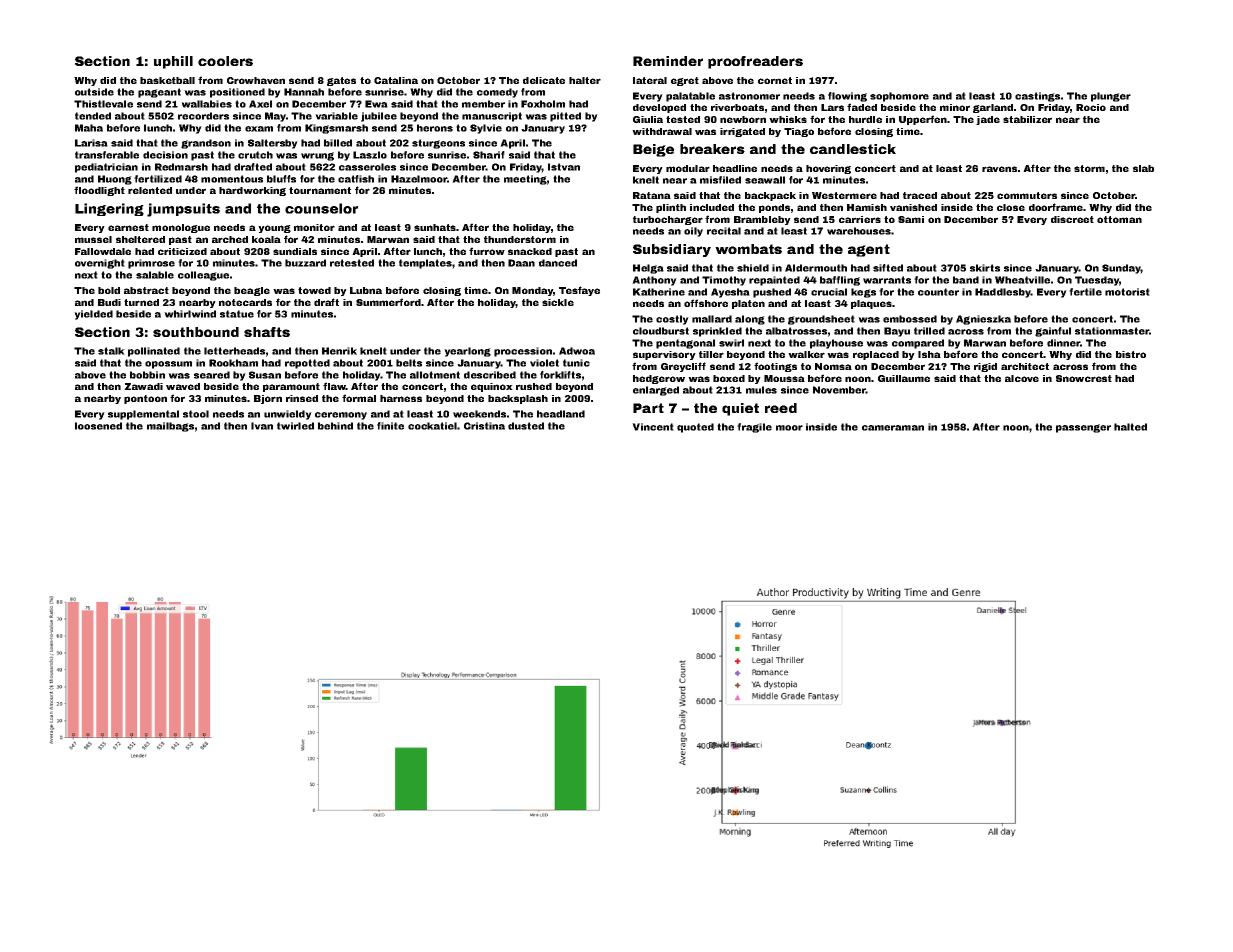 This screenshot has height=952, width=1233. I want to click on replaced, so click(876, 355).
